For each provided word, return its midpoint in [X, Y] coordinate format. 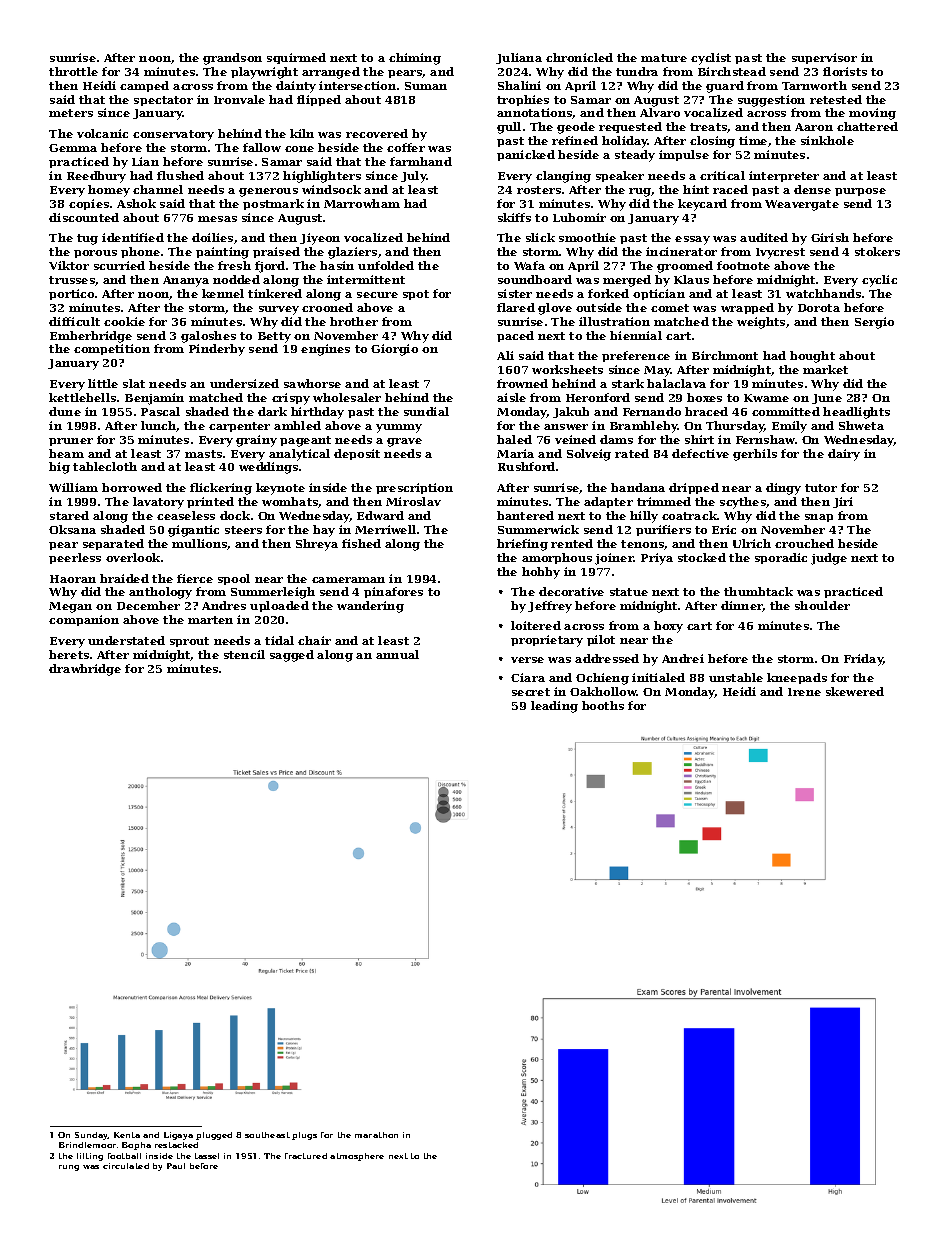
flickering [221, 489]
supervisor [824, 58]
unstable [736, 677]
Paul [176, 1166]
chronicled [579, 57]
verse [527, 660]
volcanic [102, 133]
